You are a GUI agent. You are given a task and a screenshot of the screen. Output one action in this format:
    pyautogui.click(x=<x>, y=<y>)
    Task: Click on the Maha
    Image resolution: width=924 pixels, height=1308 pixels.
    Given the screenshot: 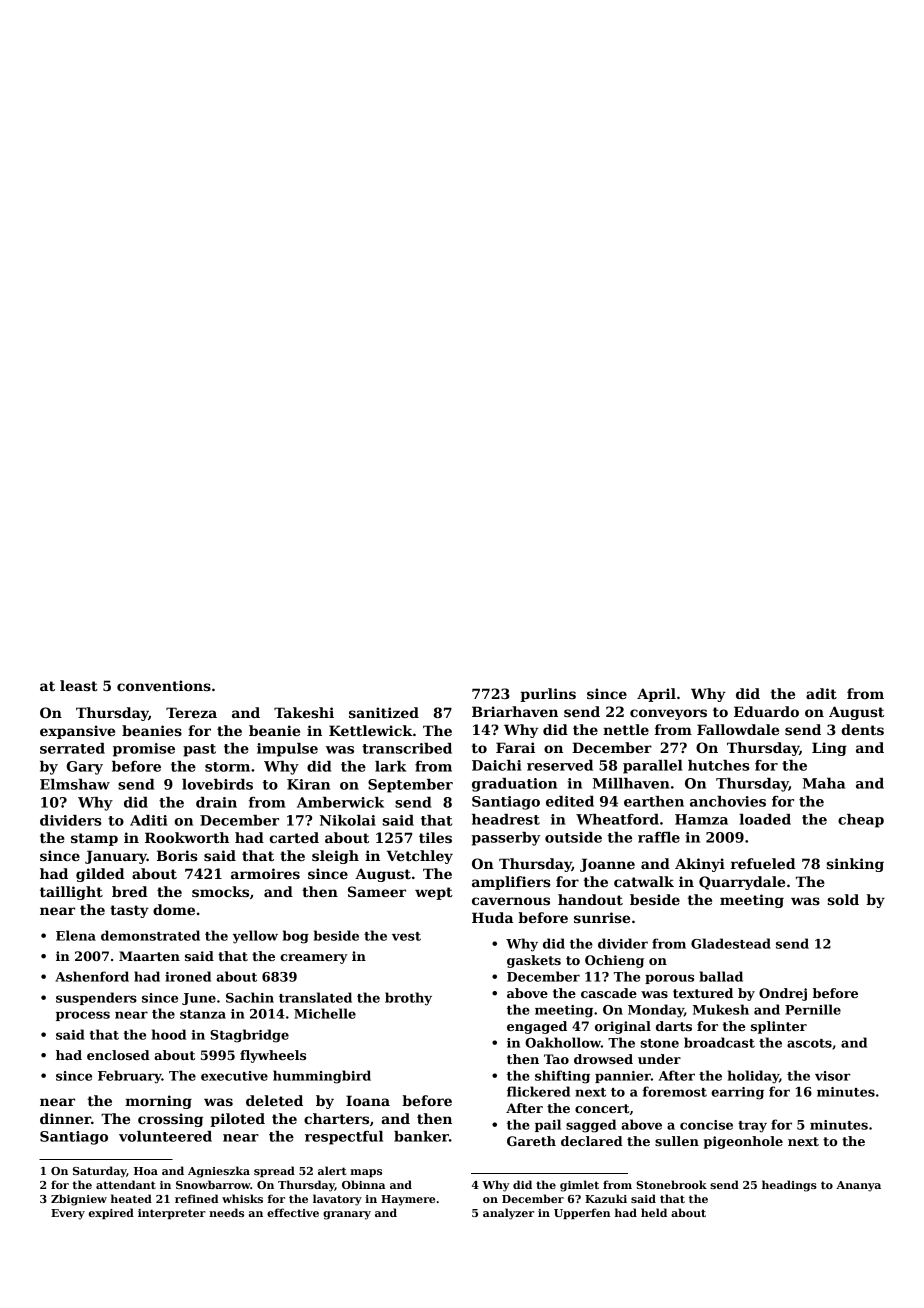 What is the action you would take?
    pyautogui.click(x=824, y=783)
